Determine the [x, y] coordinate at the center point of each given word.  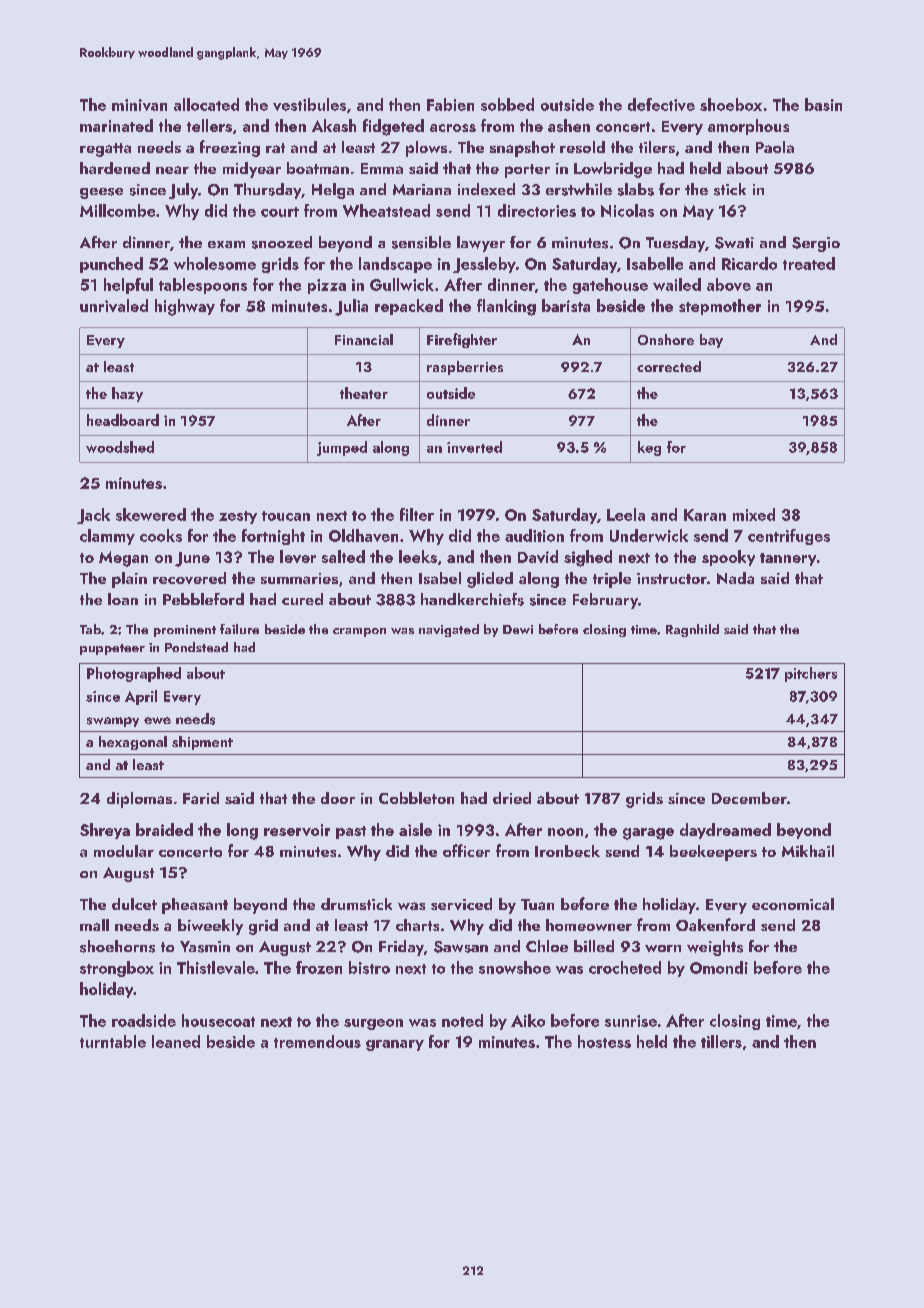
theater [364, 393]
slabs [636, 189]
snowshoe [515, 967]
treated [809, 263]
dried [512, 798]
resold [582, 147]
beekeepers [713, 853]
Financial [364, 339]
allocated [206, 104]
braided [164, 829]
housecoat [218, 1020]
